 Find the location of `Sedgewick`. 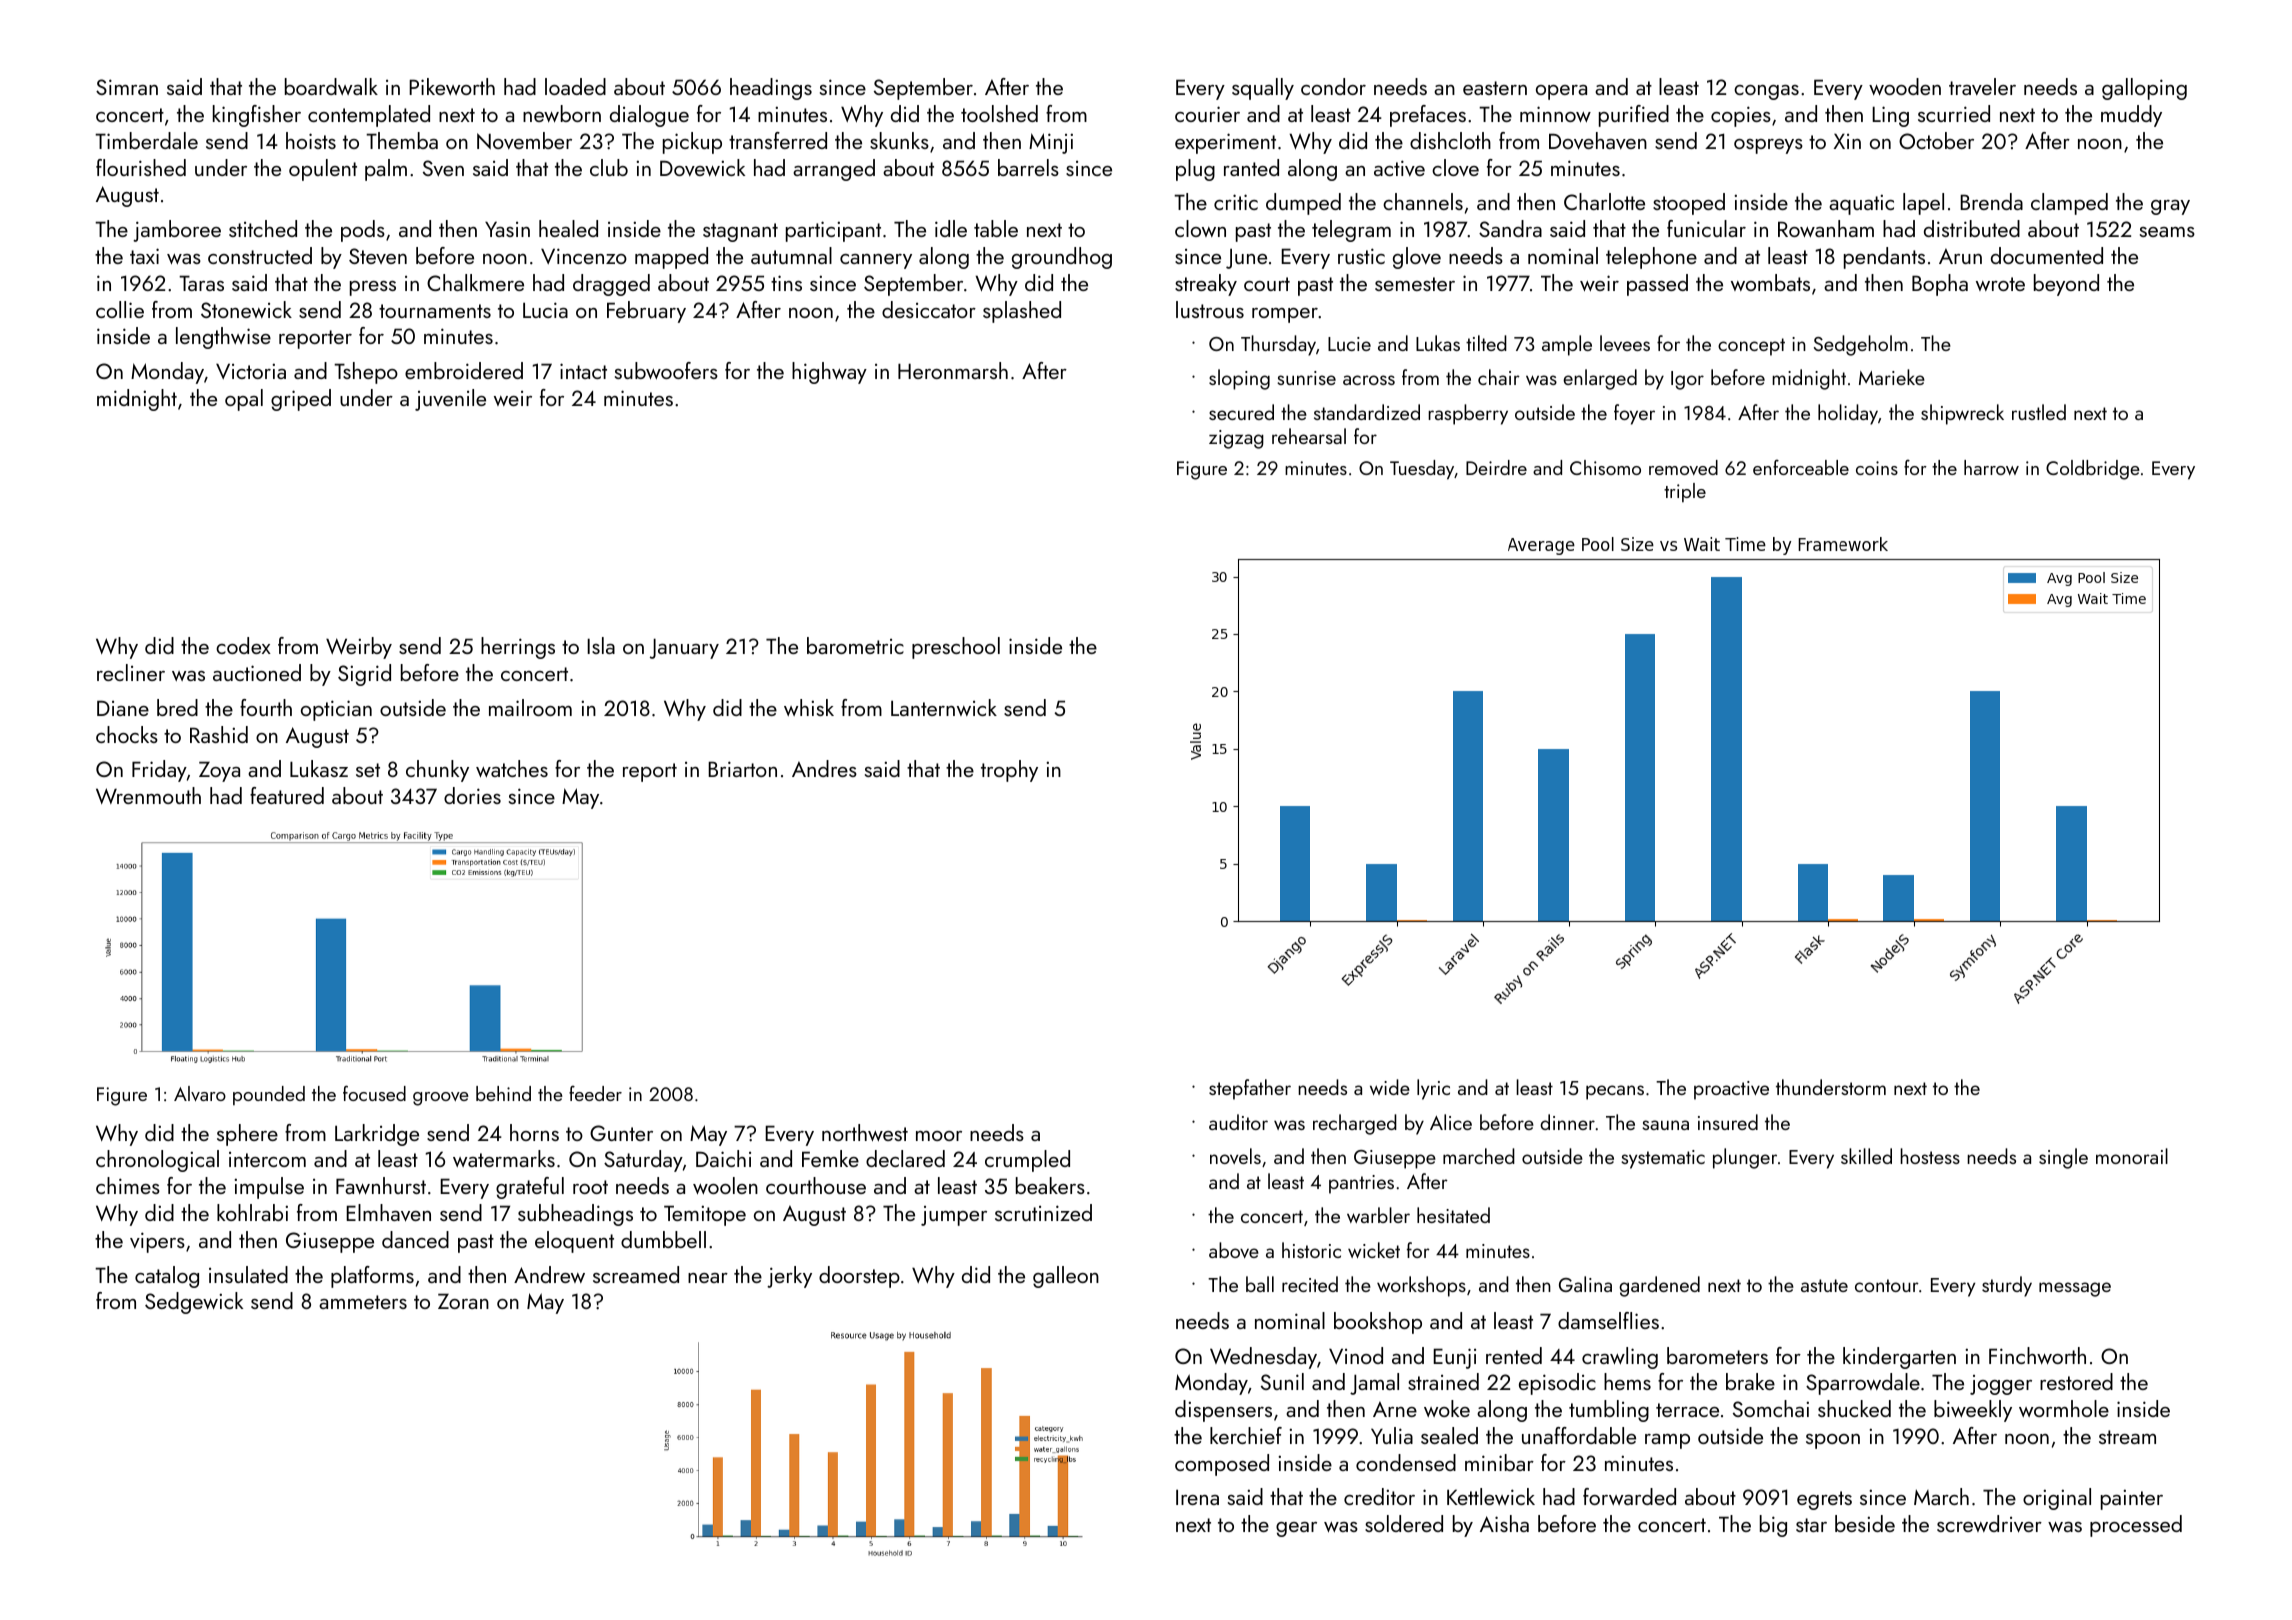

Sedgewick is located at coordinates (194, 1303).
